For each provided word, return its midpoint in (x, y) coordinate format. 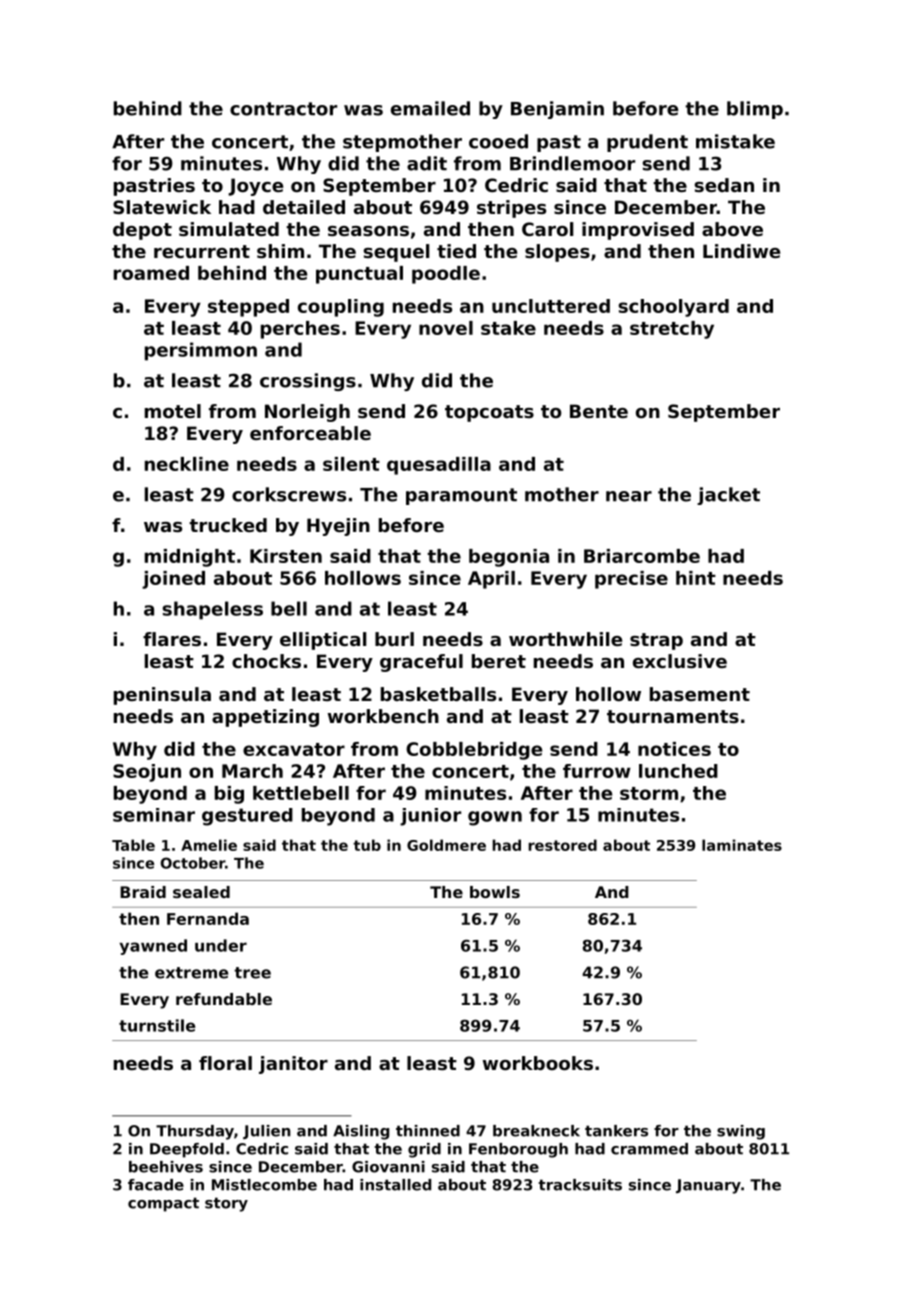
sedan (724, 185)
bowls (495, 892)
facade (156, 1185)
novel (446, 328)
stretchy (672, 330)
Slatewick (162, 207)
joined (173, 580)
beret (499, 661)
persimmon (201, 351)
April (491, 580)
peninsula (162, 696)
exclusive (680, 661)
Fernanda (208, 918)
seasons (368, 231)
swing (741, 1132)
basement (700, 694)
